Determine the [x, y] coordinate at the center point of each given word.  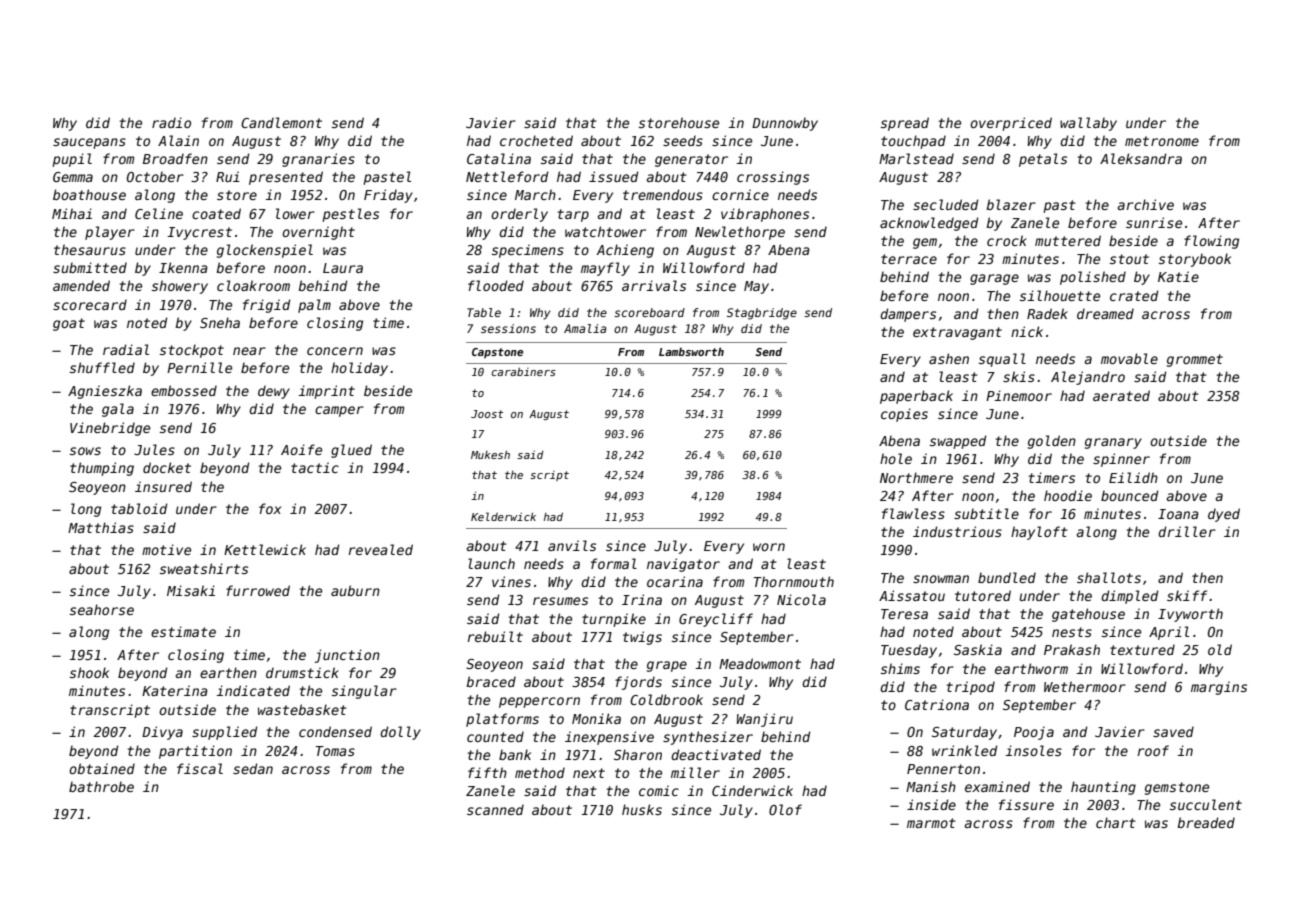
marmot [931, 823]
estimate [183, 631]
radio [171, 122]
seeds [683, 140]
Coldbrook [666, 699]
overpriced [1011, 124]
